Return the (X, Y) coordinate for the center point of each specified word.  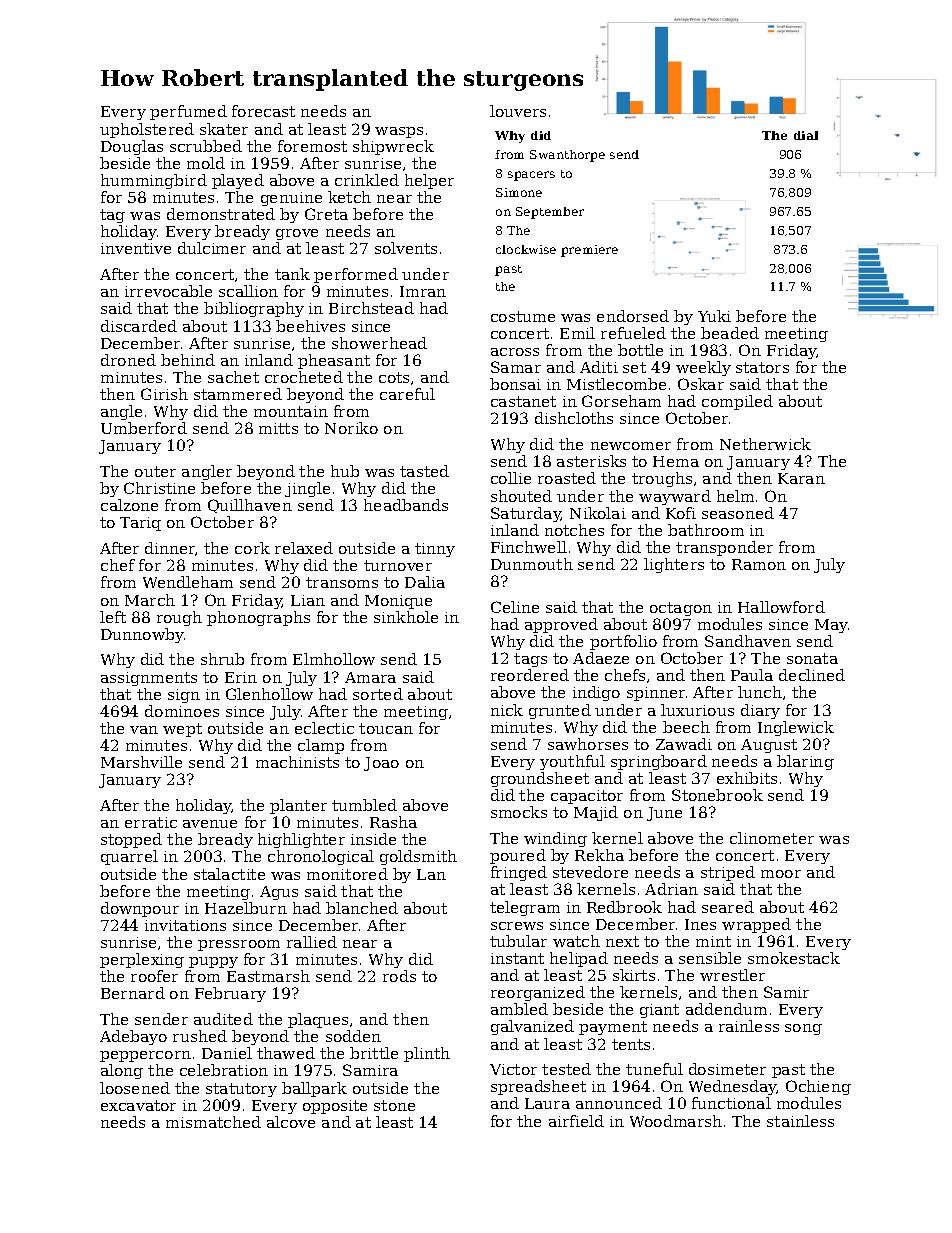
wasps (399, 132)
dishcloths (574, 418)
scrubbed (206, 146)
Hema (676, 461)
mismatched (213, 1122)
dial (806, 135)
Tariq (140, 524)
